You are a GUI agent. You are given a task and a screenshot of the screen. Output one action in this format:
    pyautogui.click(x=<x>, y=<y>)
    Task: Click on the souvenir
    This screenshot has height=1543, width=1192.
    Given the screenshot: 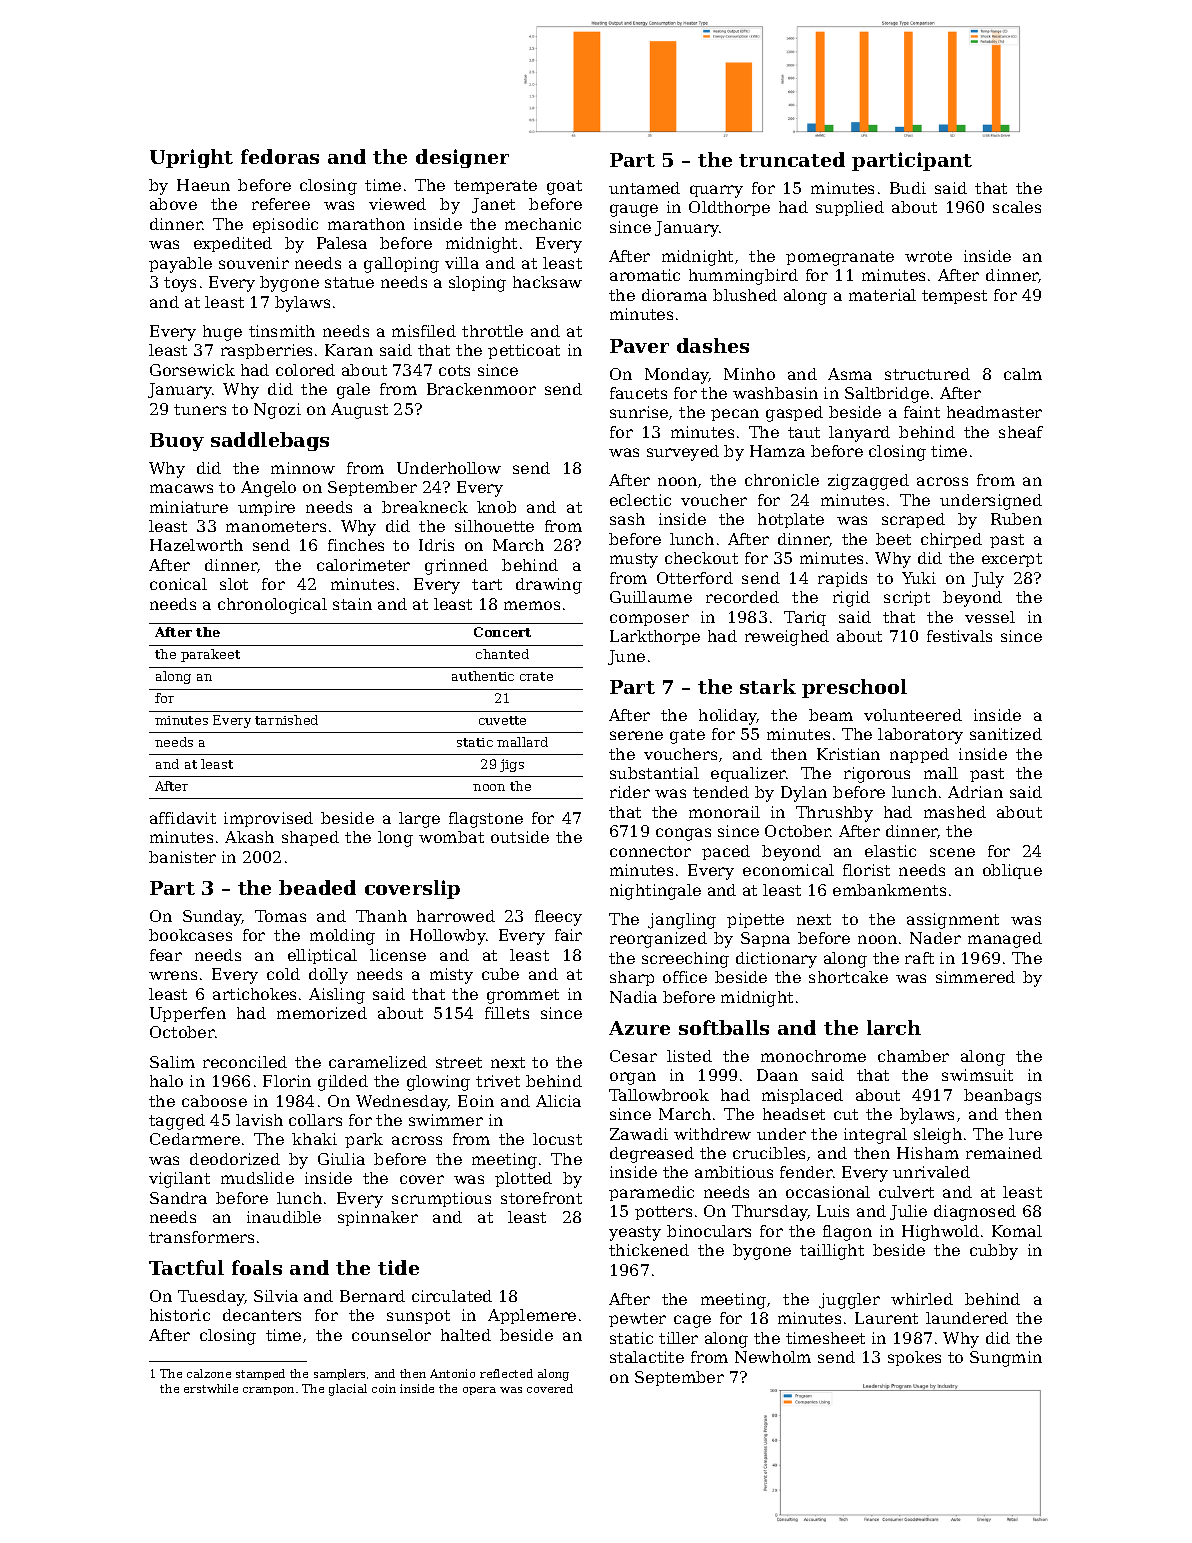 What is the action you would take?
    pyautogui.click(x=254, y=263)
